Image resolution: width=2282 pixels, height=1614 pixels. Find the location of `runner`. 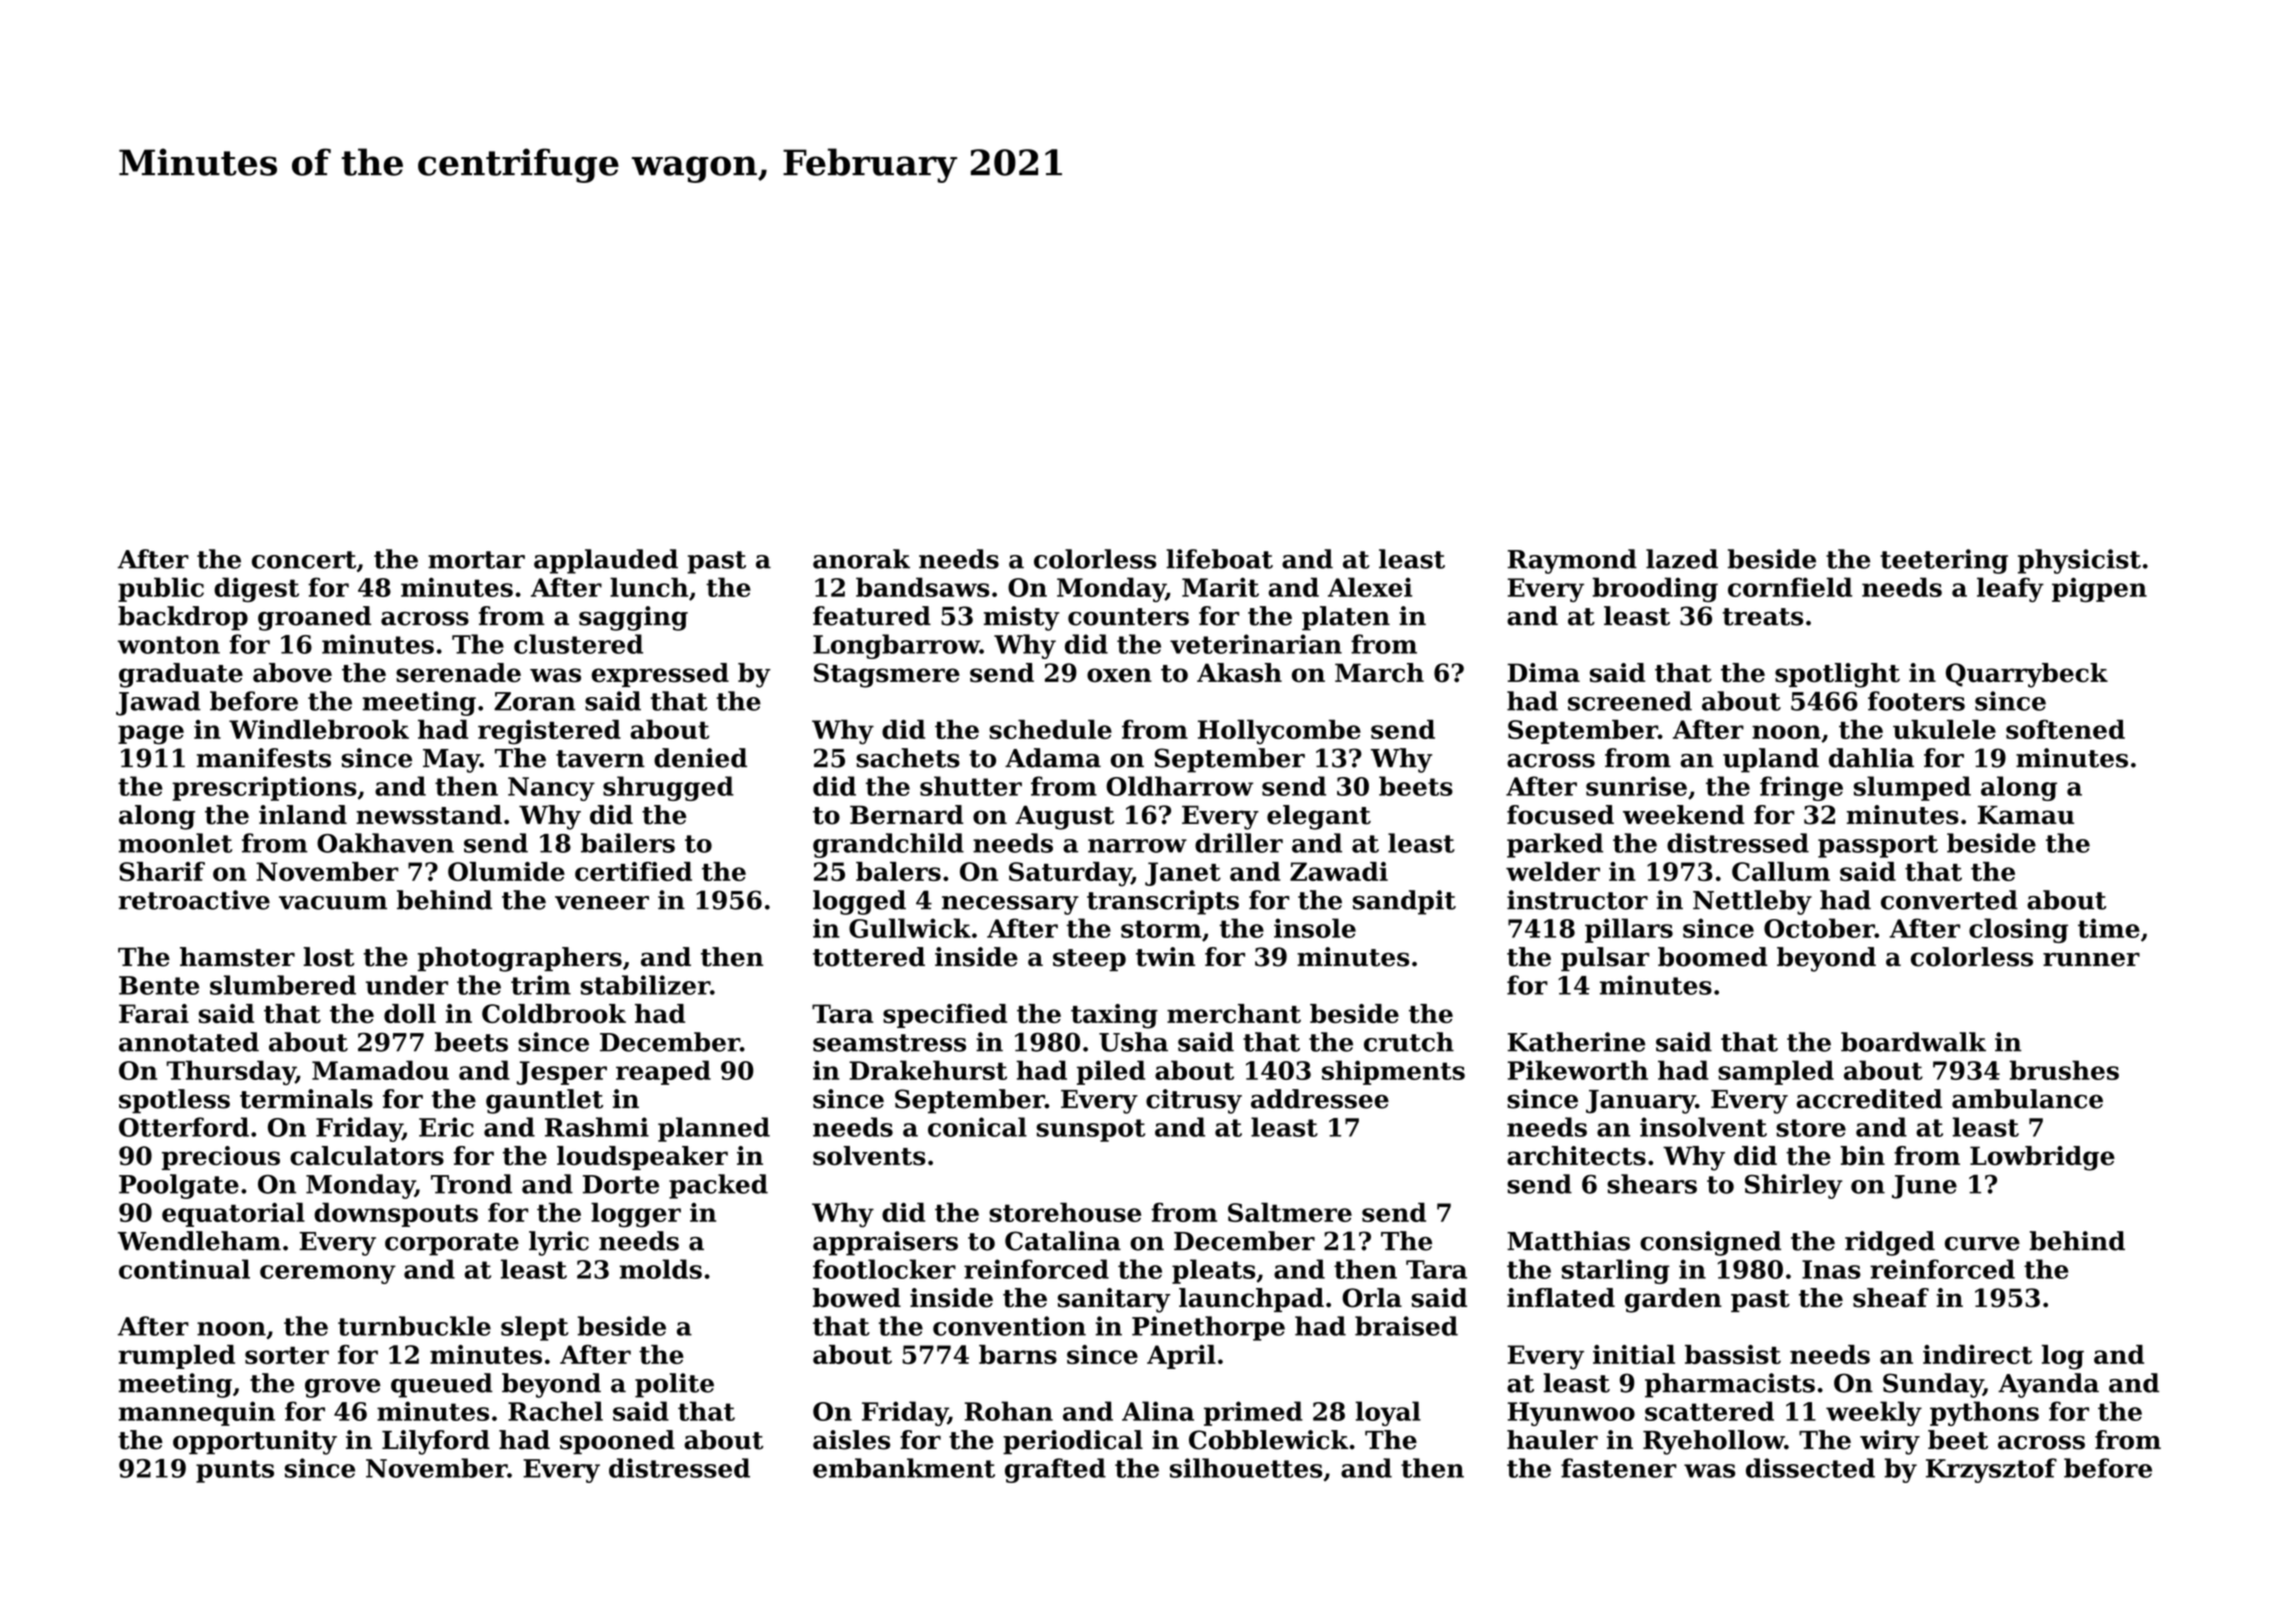

runner is located at coordinates (2091, 959).
